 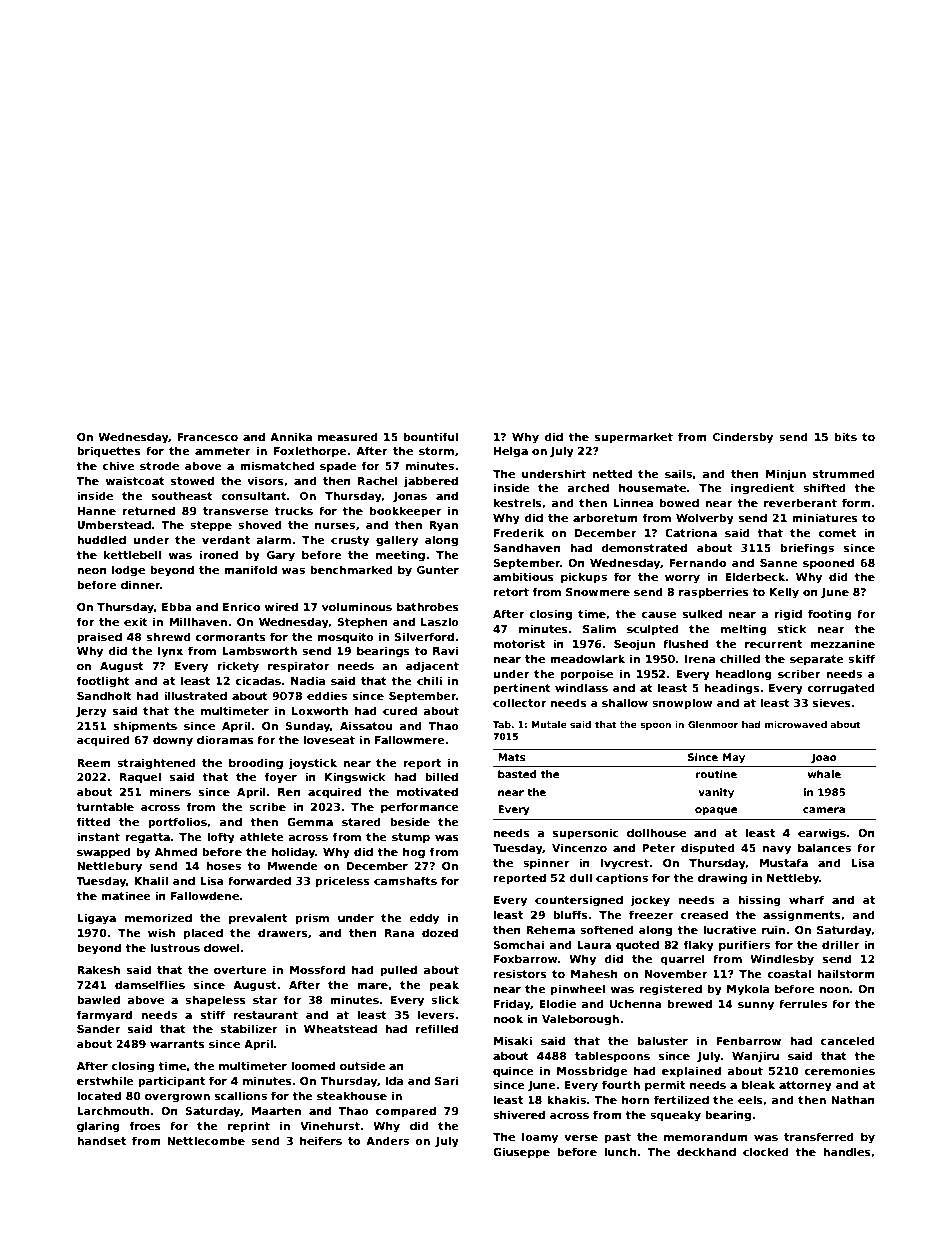 What do you see at coordinates (158, 917) in the document?
I see `memorized` at bounding box center [158, 917].
